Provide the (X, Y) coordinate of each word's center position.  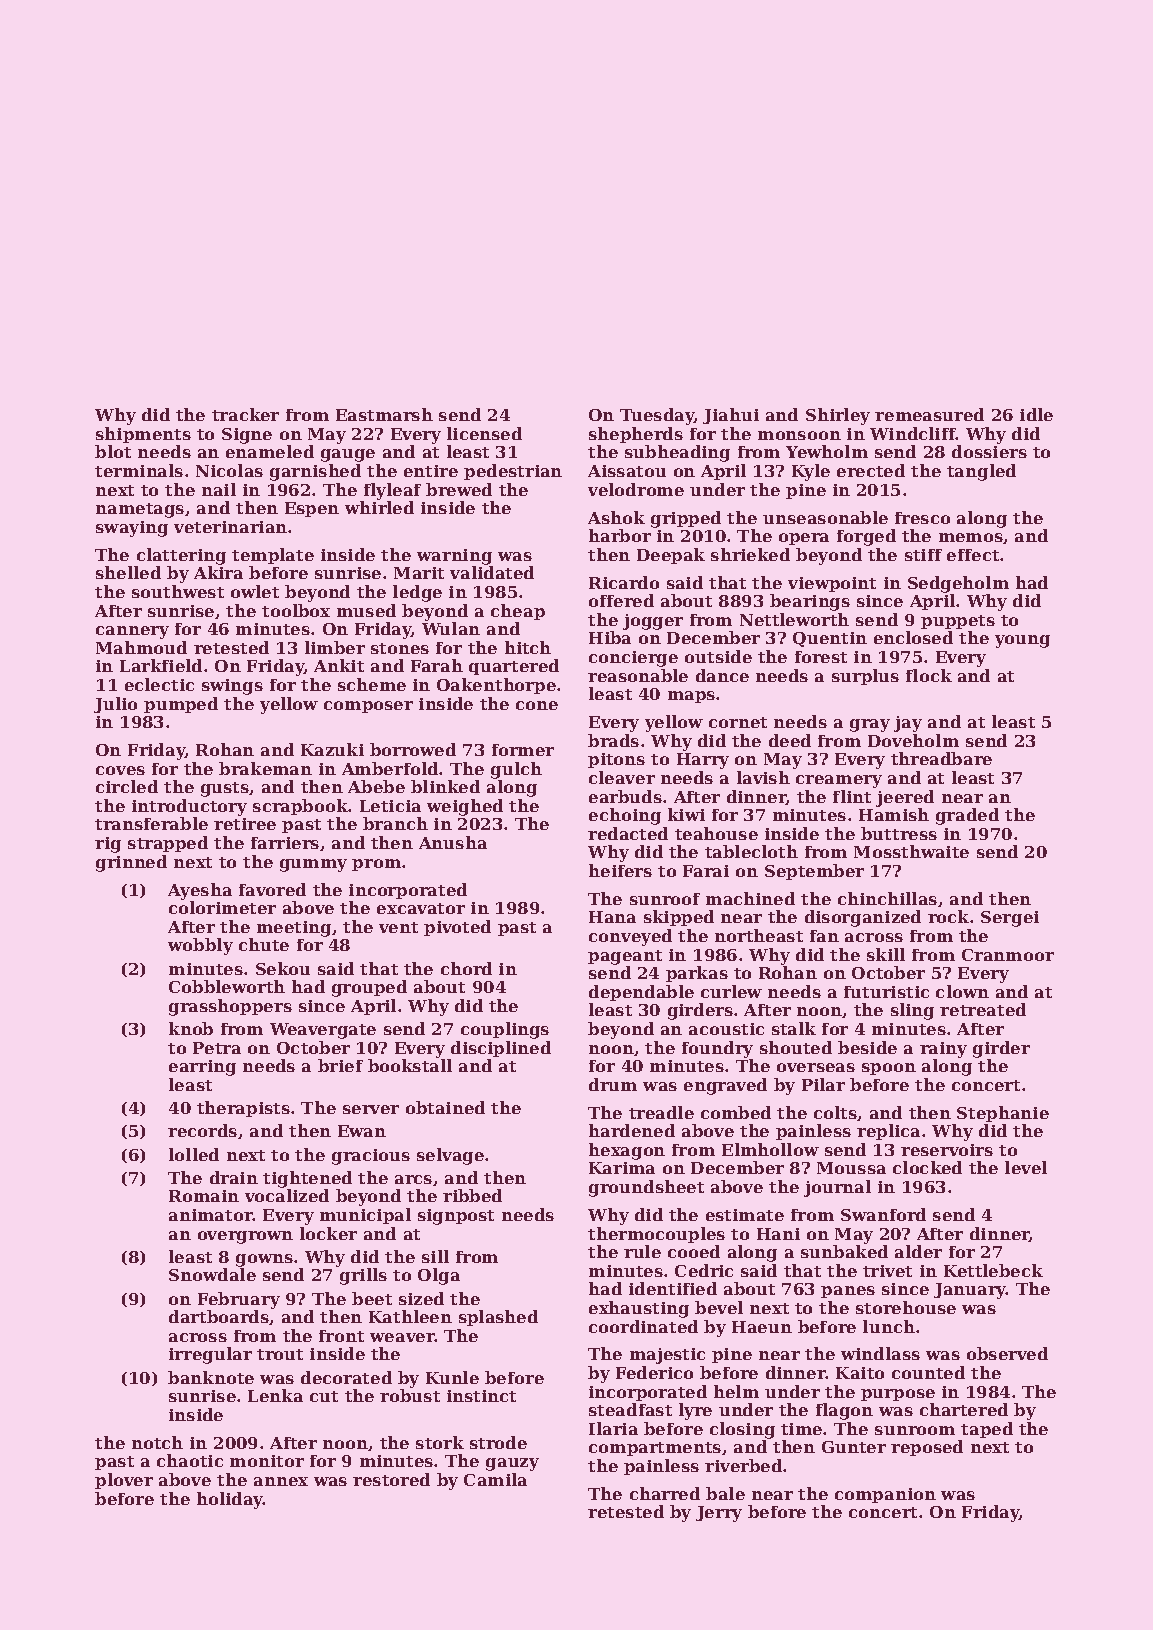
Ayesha (200, 891)
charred (665, 1493)
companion (885, 1495)
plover (124, 1481)
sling (912, 1011)
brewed (459, 489)
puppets (958, 622)
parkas (697, 974)
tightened (307, 1179)
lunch (889, 1326)
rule (642, 1251)
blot (113, 451)
